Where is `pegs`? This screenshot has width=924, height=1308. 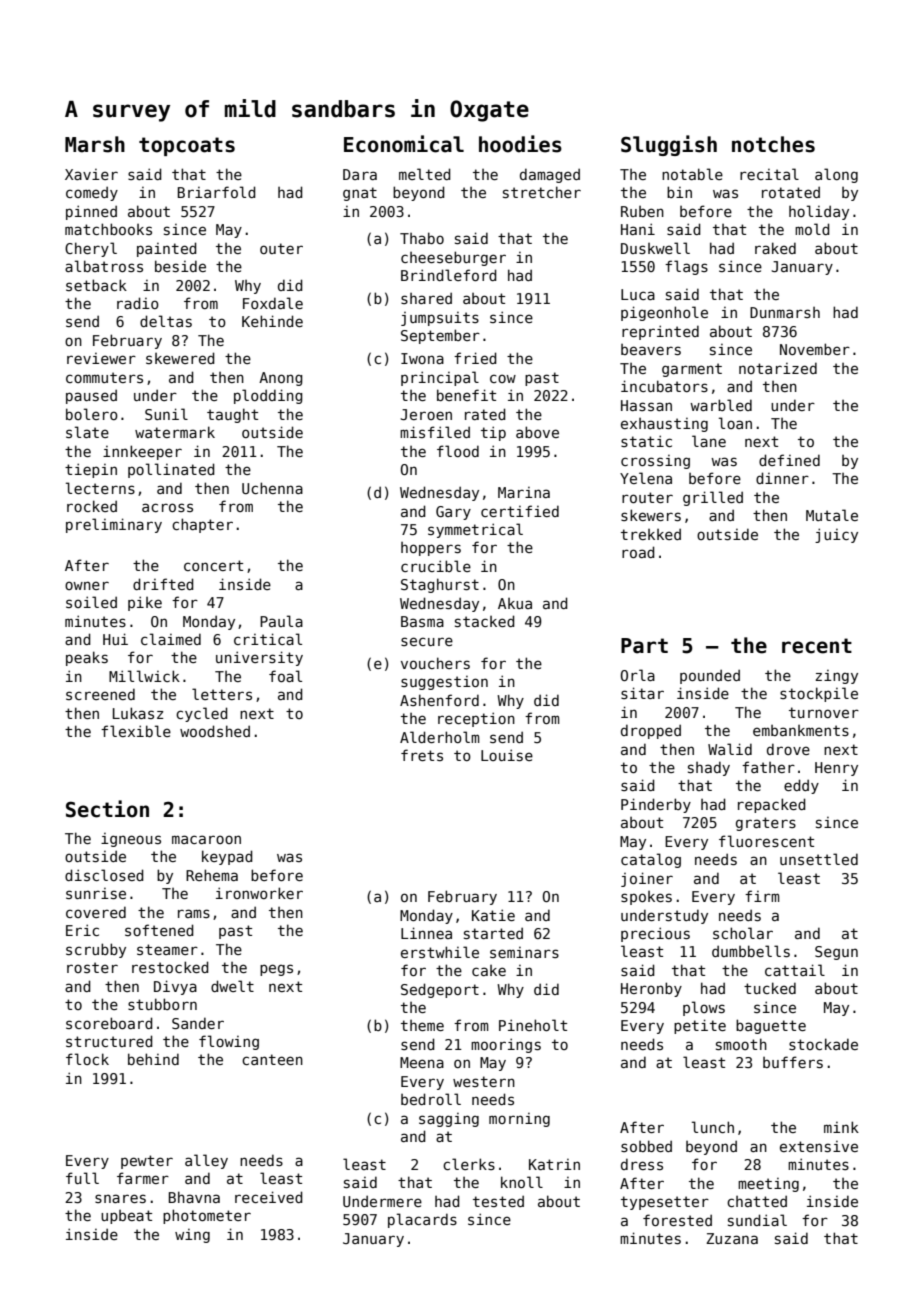 pegs is located at coordinates (276, 970).
